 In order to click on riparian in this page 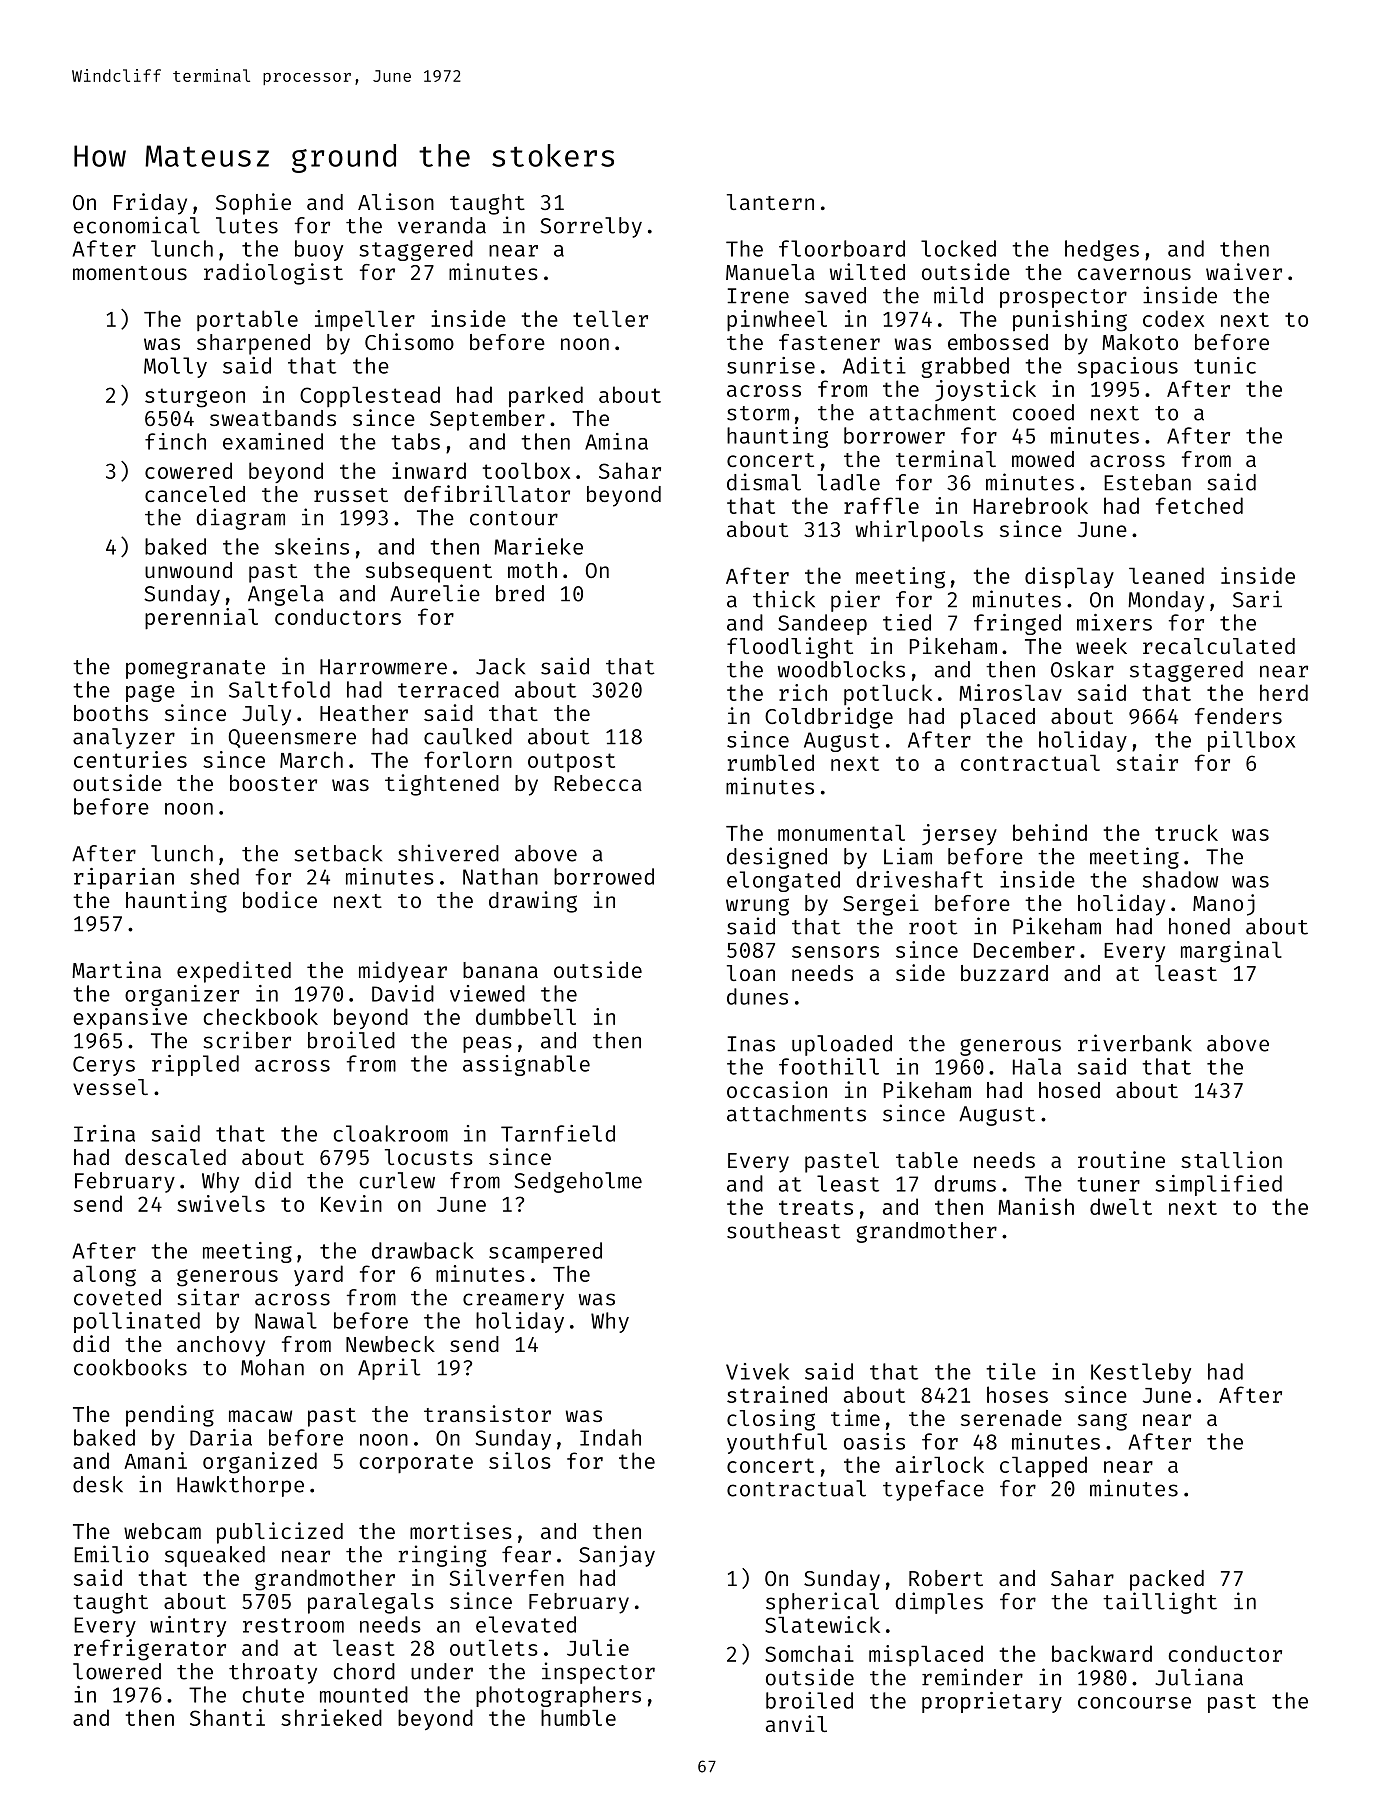, I will do `click(124, 878)`.
